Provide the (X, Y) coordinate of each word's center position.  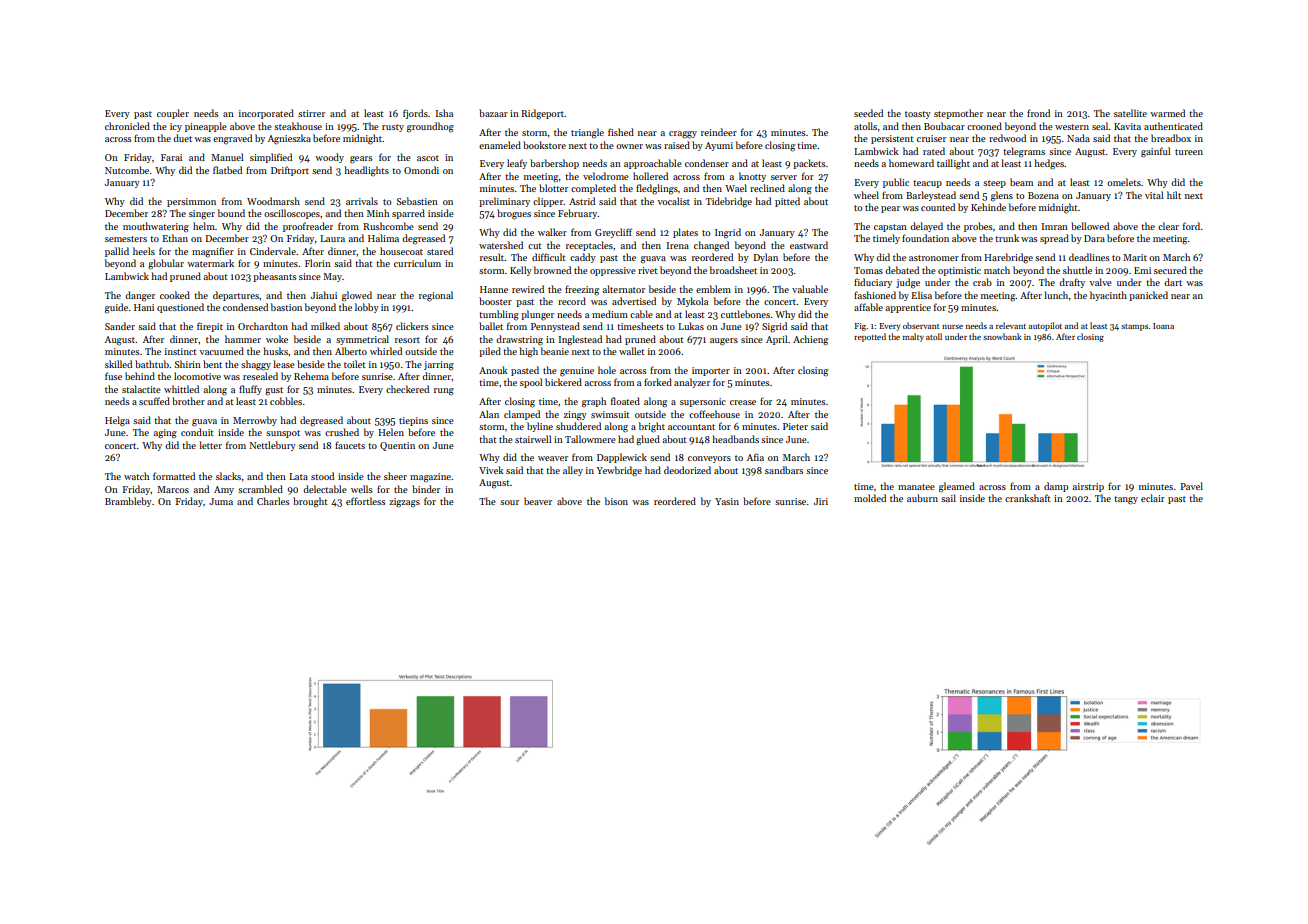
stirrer (311, 113)
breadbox (1171, 138)
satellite (1130, 113)
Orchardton (263, 326)
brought (310, 502)
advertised (634, 301)
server (784, 177)
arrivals (362, 201)
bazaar (493, 113)
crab (982, 282)
